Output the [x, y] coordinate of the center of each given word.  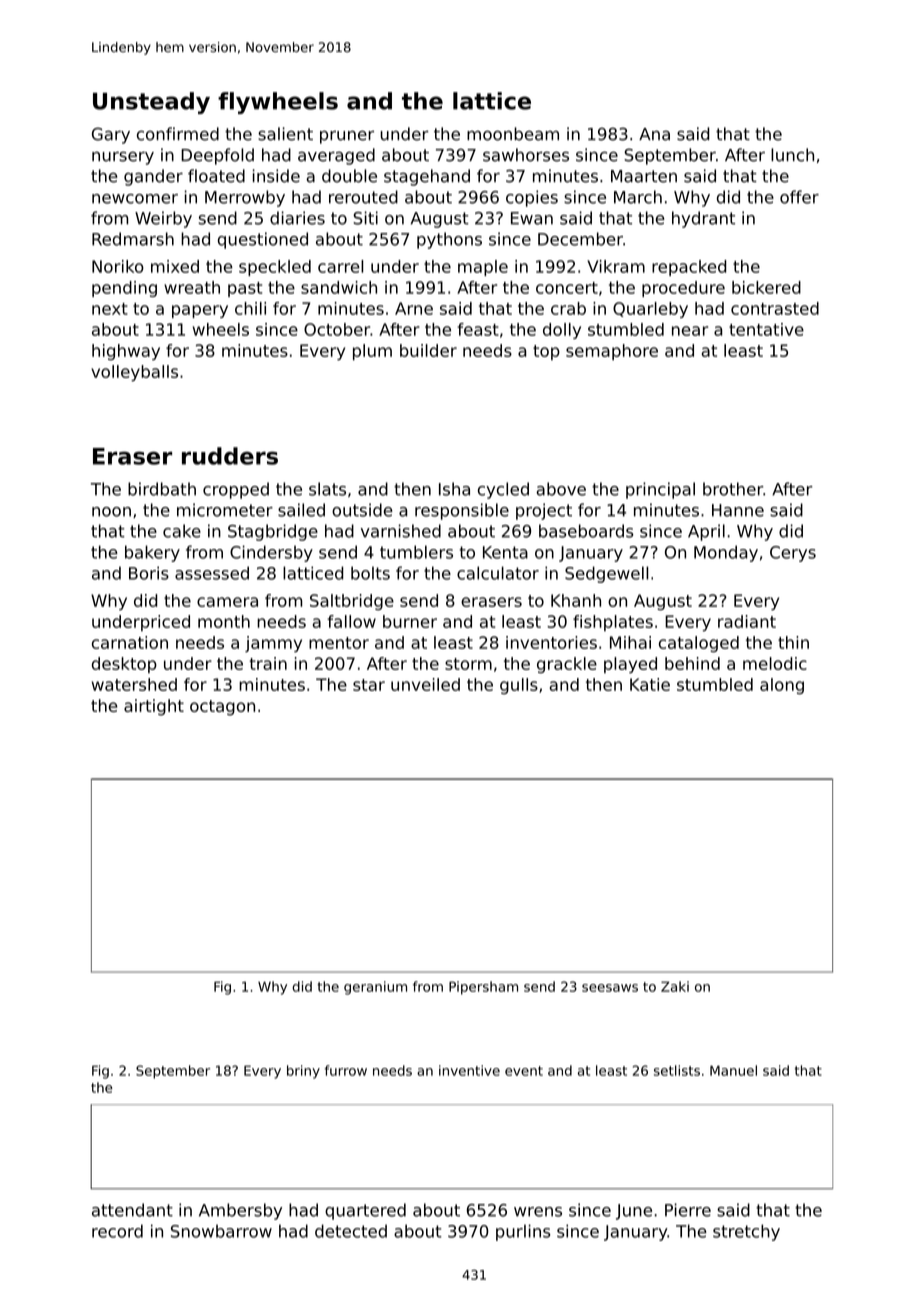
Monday [726, 553]
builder [428, 350]
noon [111, 512]
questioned [263, 240]
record [117, 1231]
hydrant [703, 219]
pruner [347, 137]
